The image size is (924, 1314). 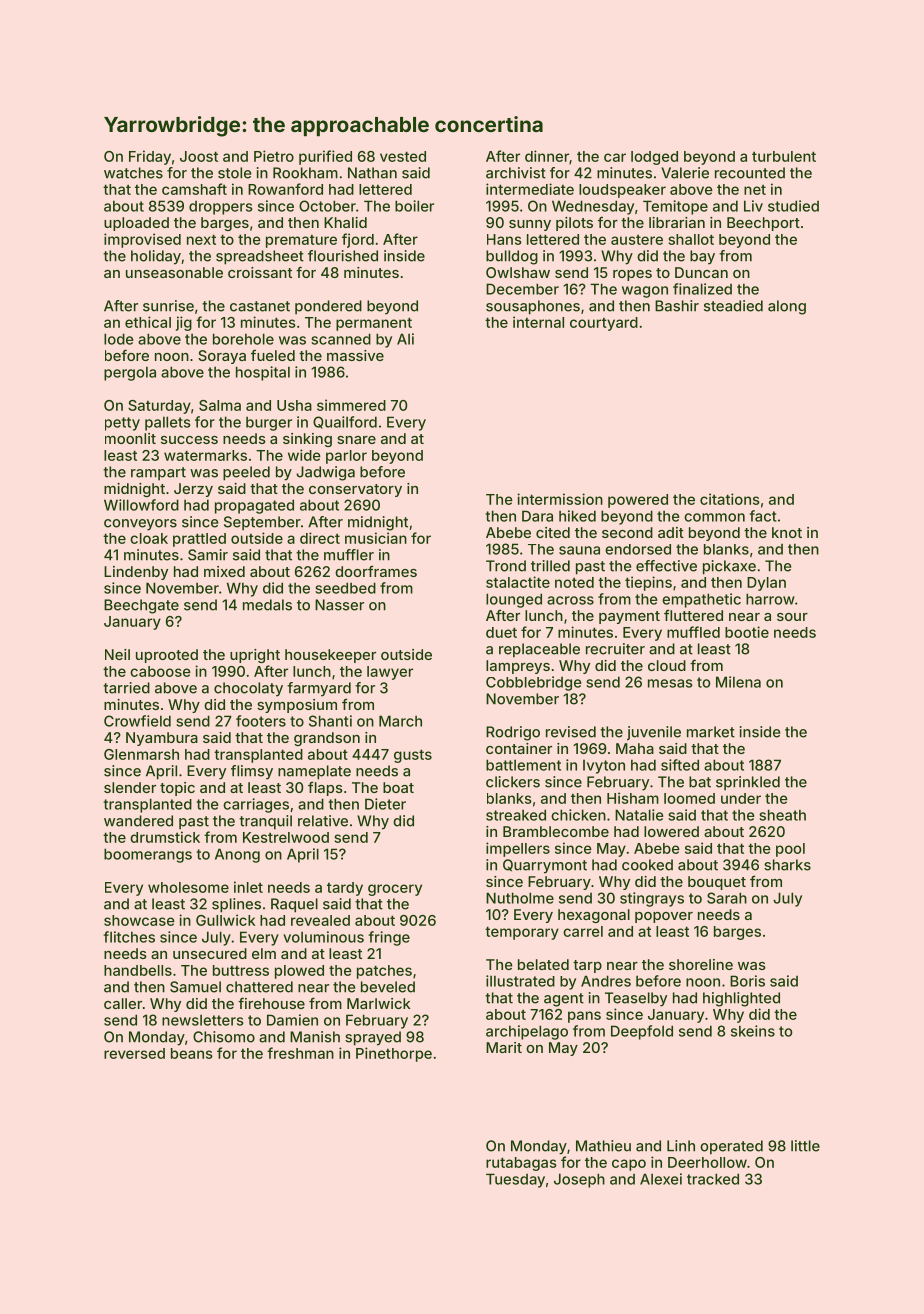 What do you see at coordinates (547, 156) in the screenshot?
I see `dinner` at bounding box center [547, 156].
